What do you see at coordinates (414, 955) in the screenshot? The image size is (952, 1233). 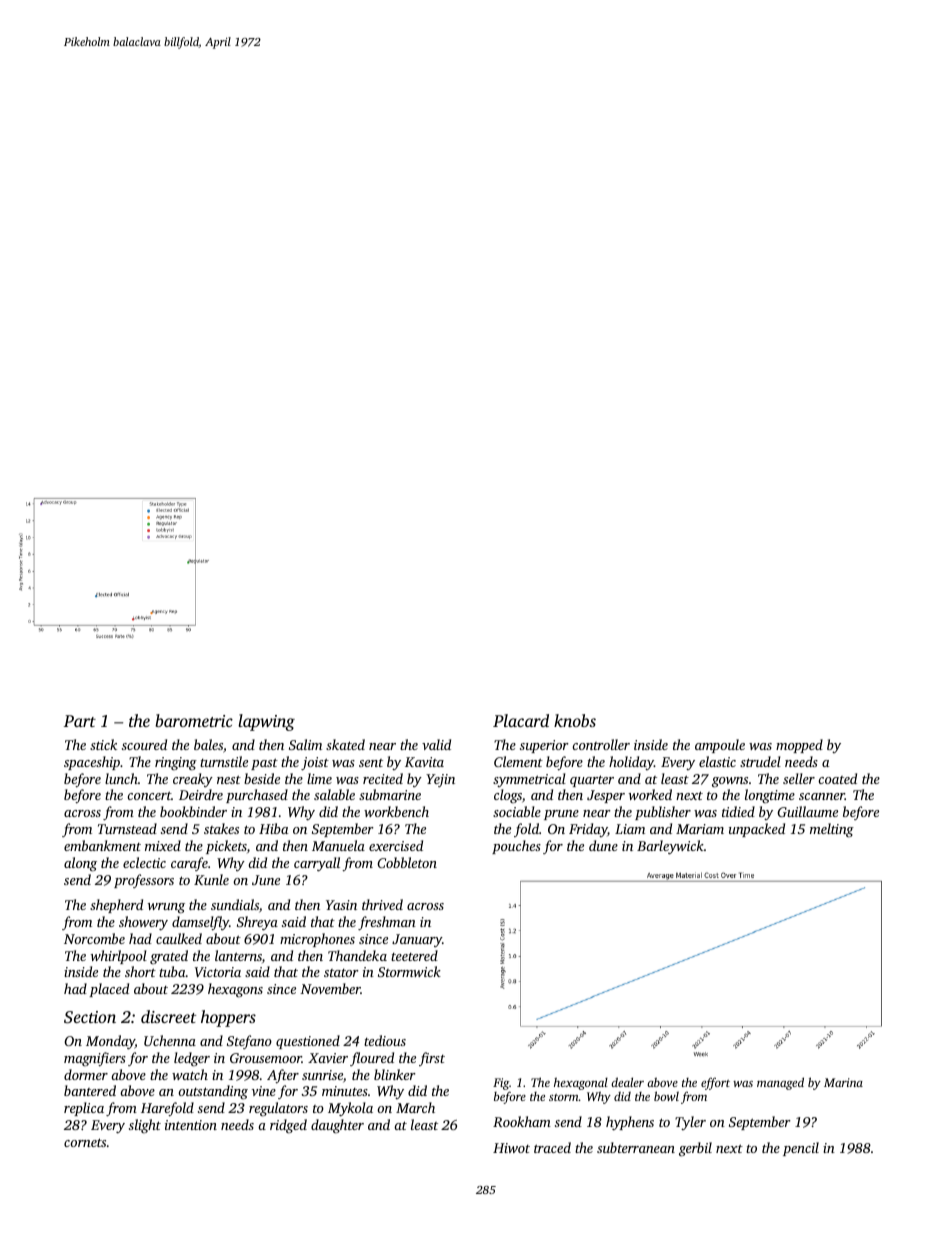 I see `teetered` at bounding box center [414, 955].
